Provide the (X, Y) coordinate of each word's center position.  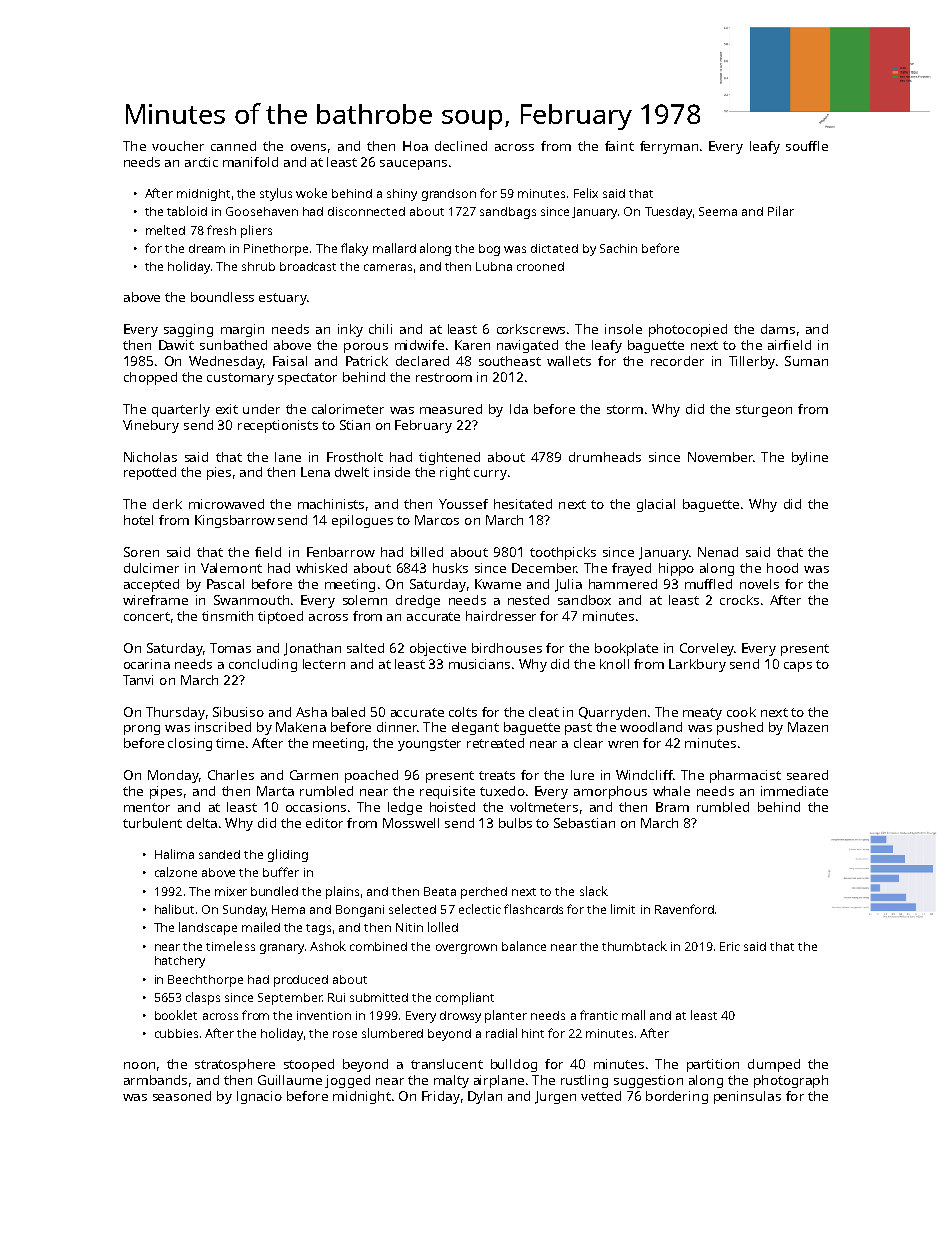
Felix (586, 193)
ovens (308, 147)
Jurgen (555, 1097)
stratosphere (235, 1065)
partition (713, 1065)
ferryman (669, 147)
